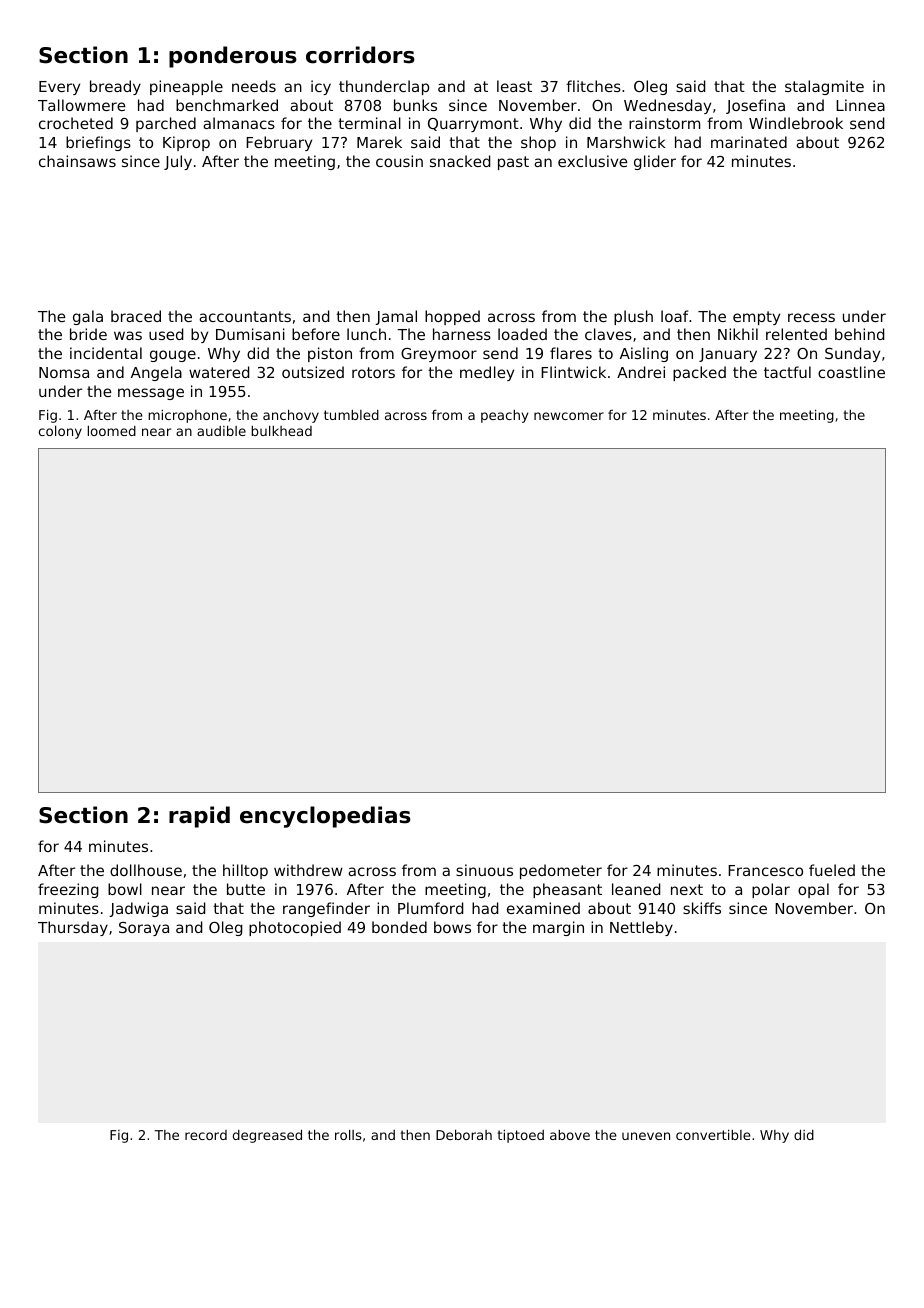  What do you see at coordinates (221, 430) in the document?
I see `audible` at bounding box center [221, 430].
